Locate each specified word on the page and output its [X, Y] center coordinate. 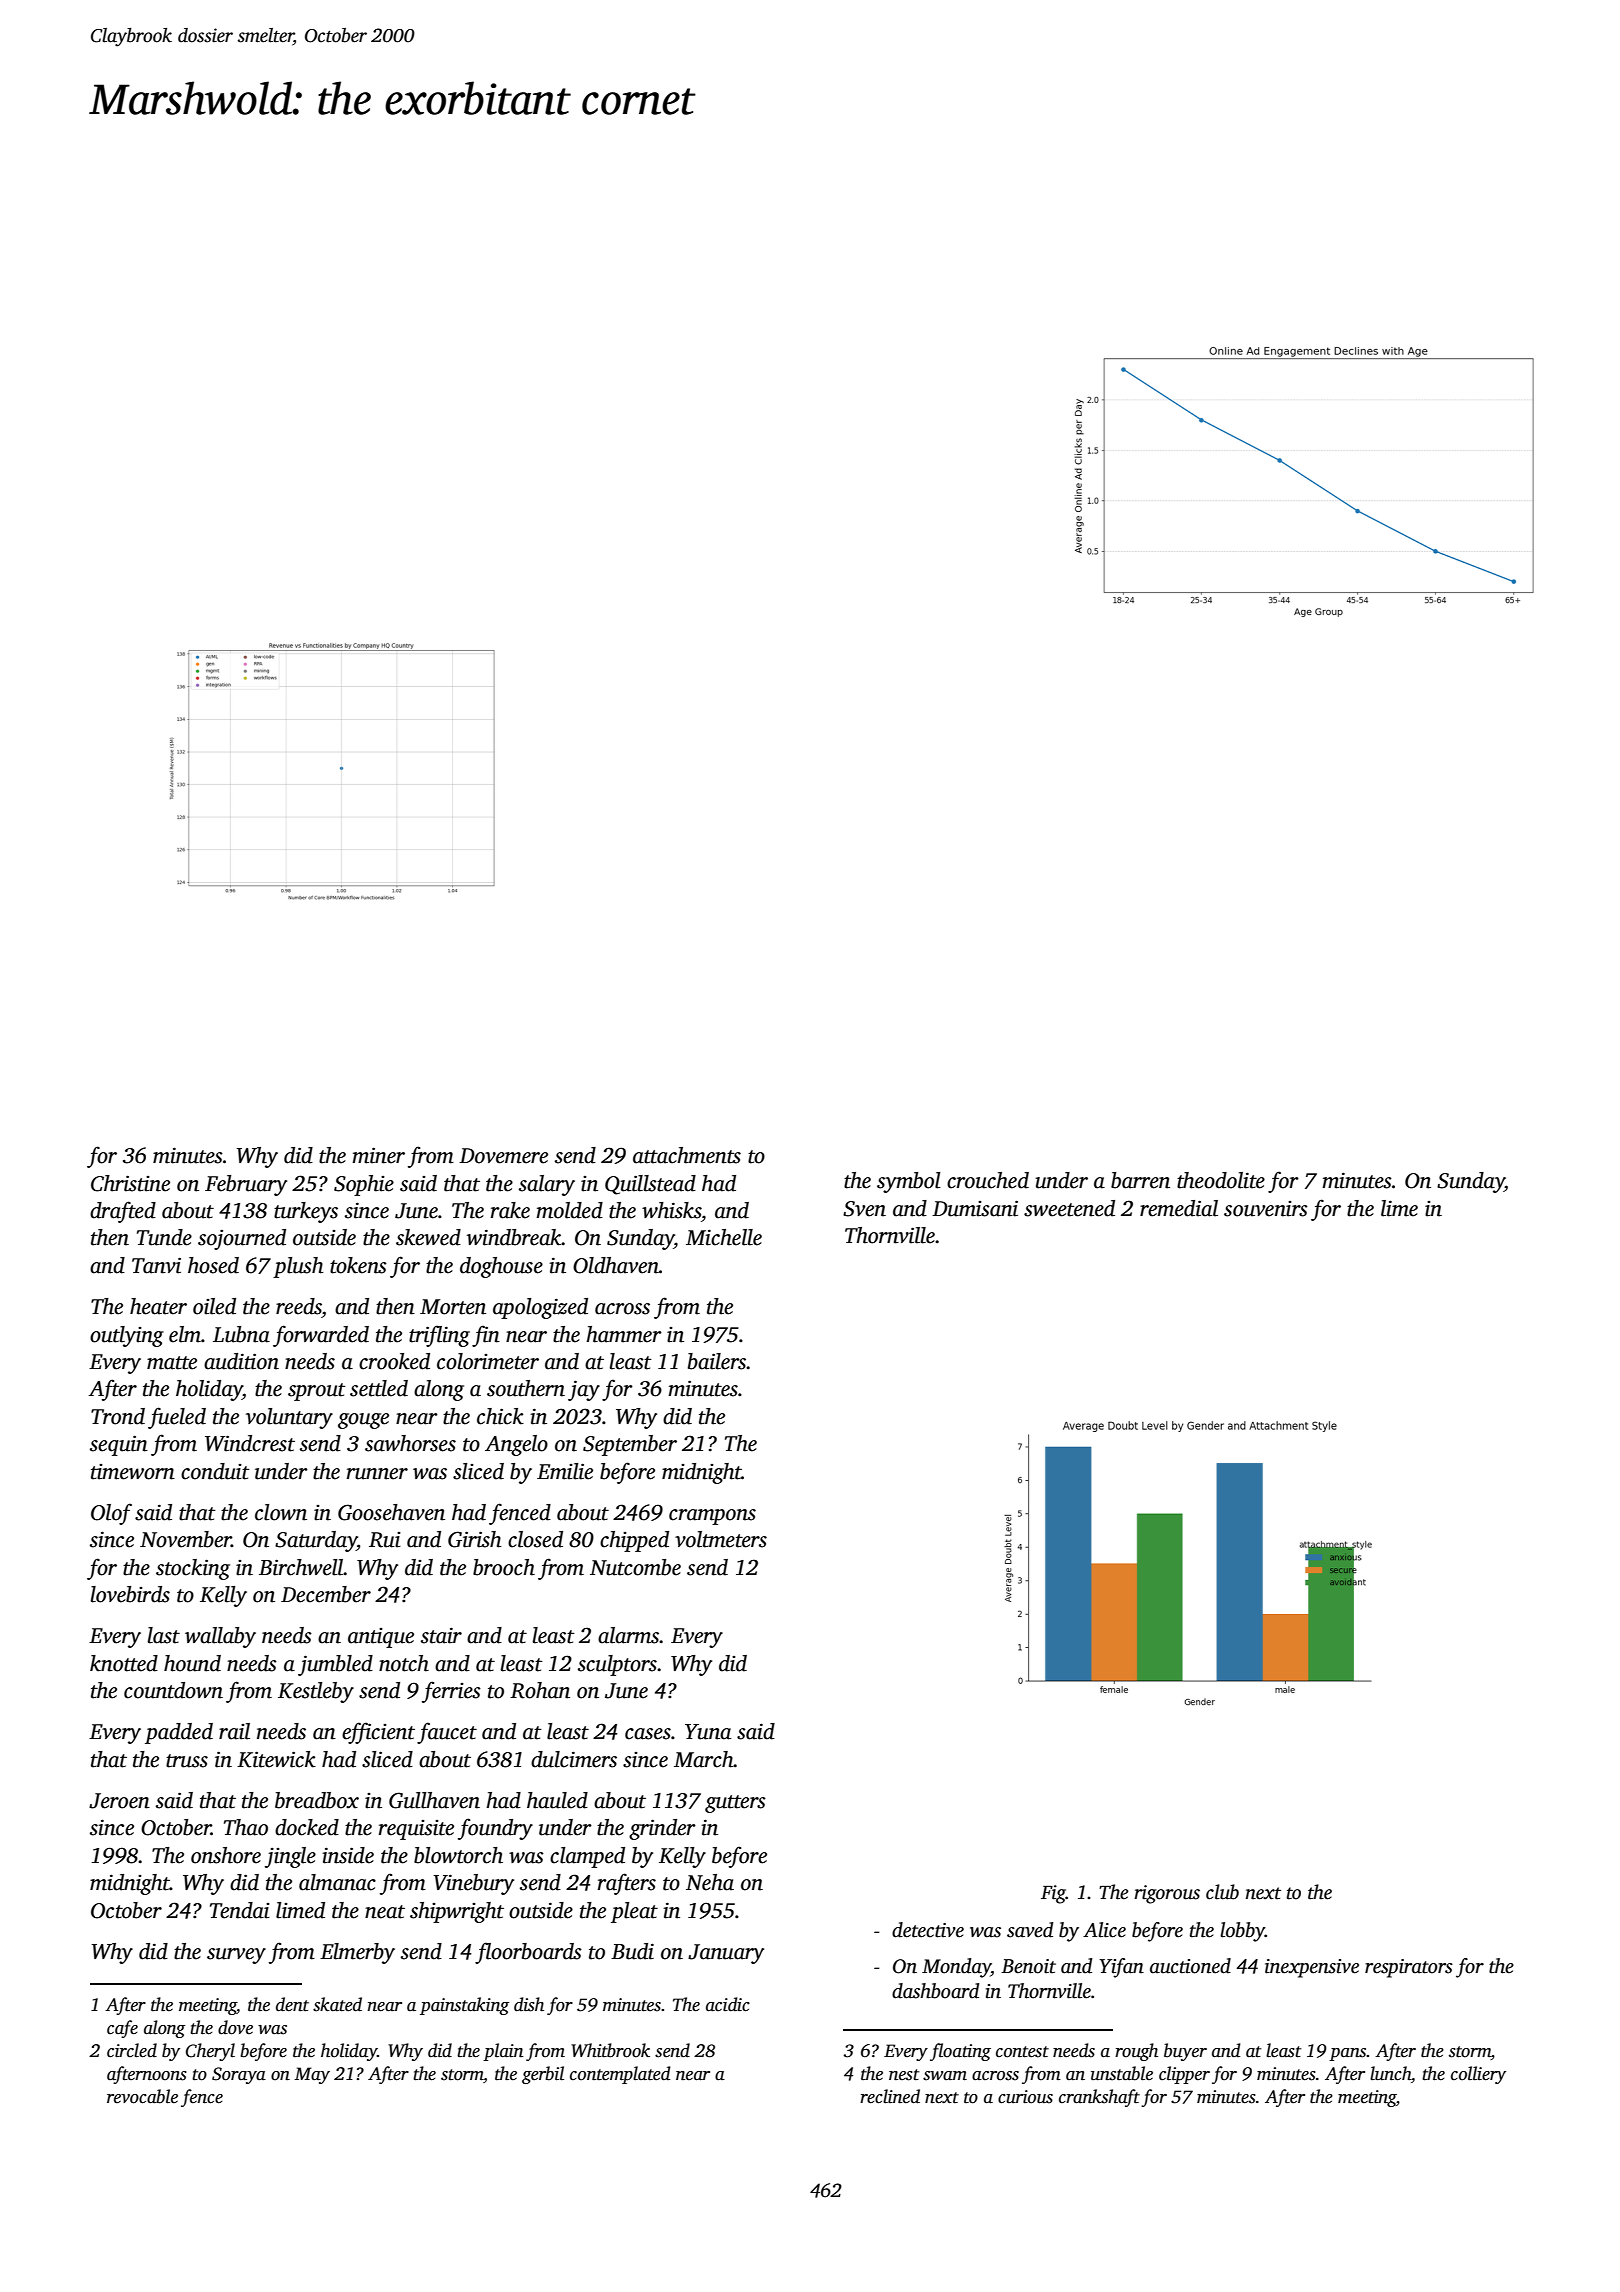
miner [378, 1155]
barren [1140, 1180]
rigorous [1167, 1894]
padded [179, 1733]
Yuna [708, 1732]
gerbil [543, 2075]
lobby [1242, 1932]
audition [241, 1361]
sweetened [1069, 1208]
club [1222, 1892]
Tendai [240, 1910]
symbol [909, 1182]
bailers [717, 1361]
